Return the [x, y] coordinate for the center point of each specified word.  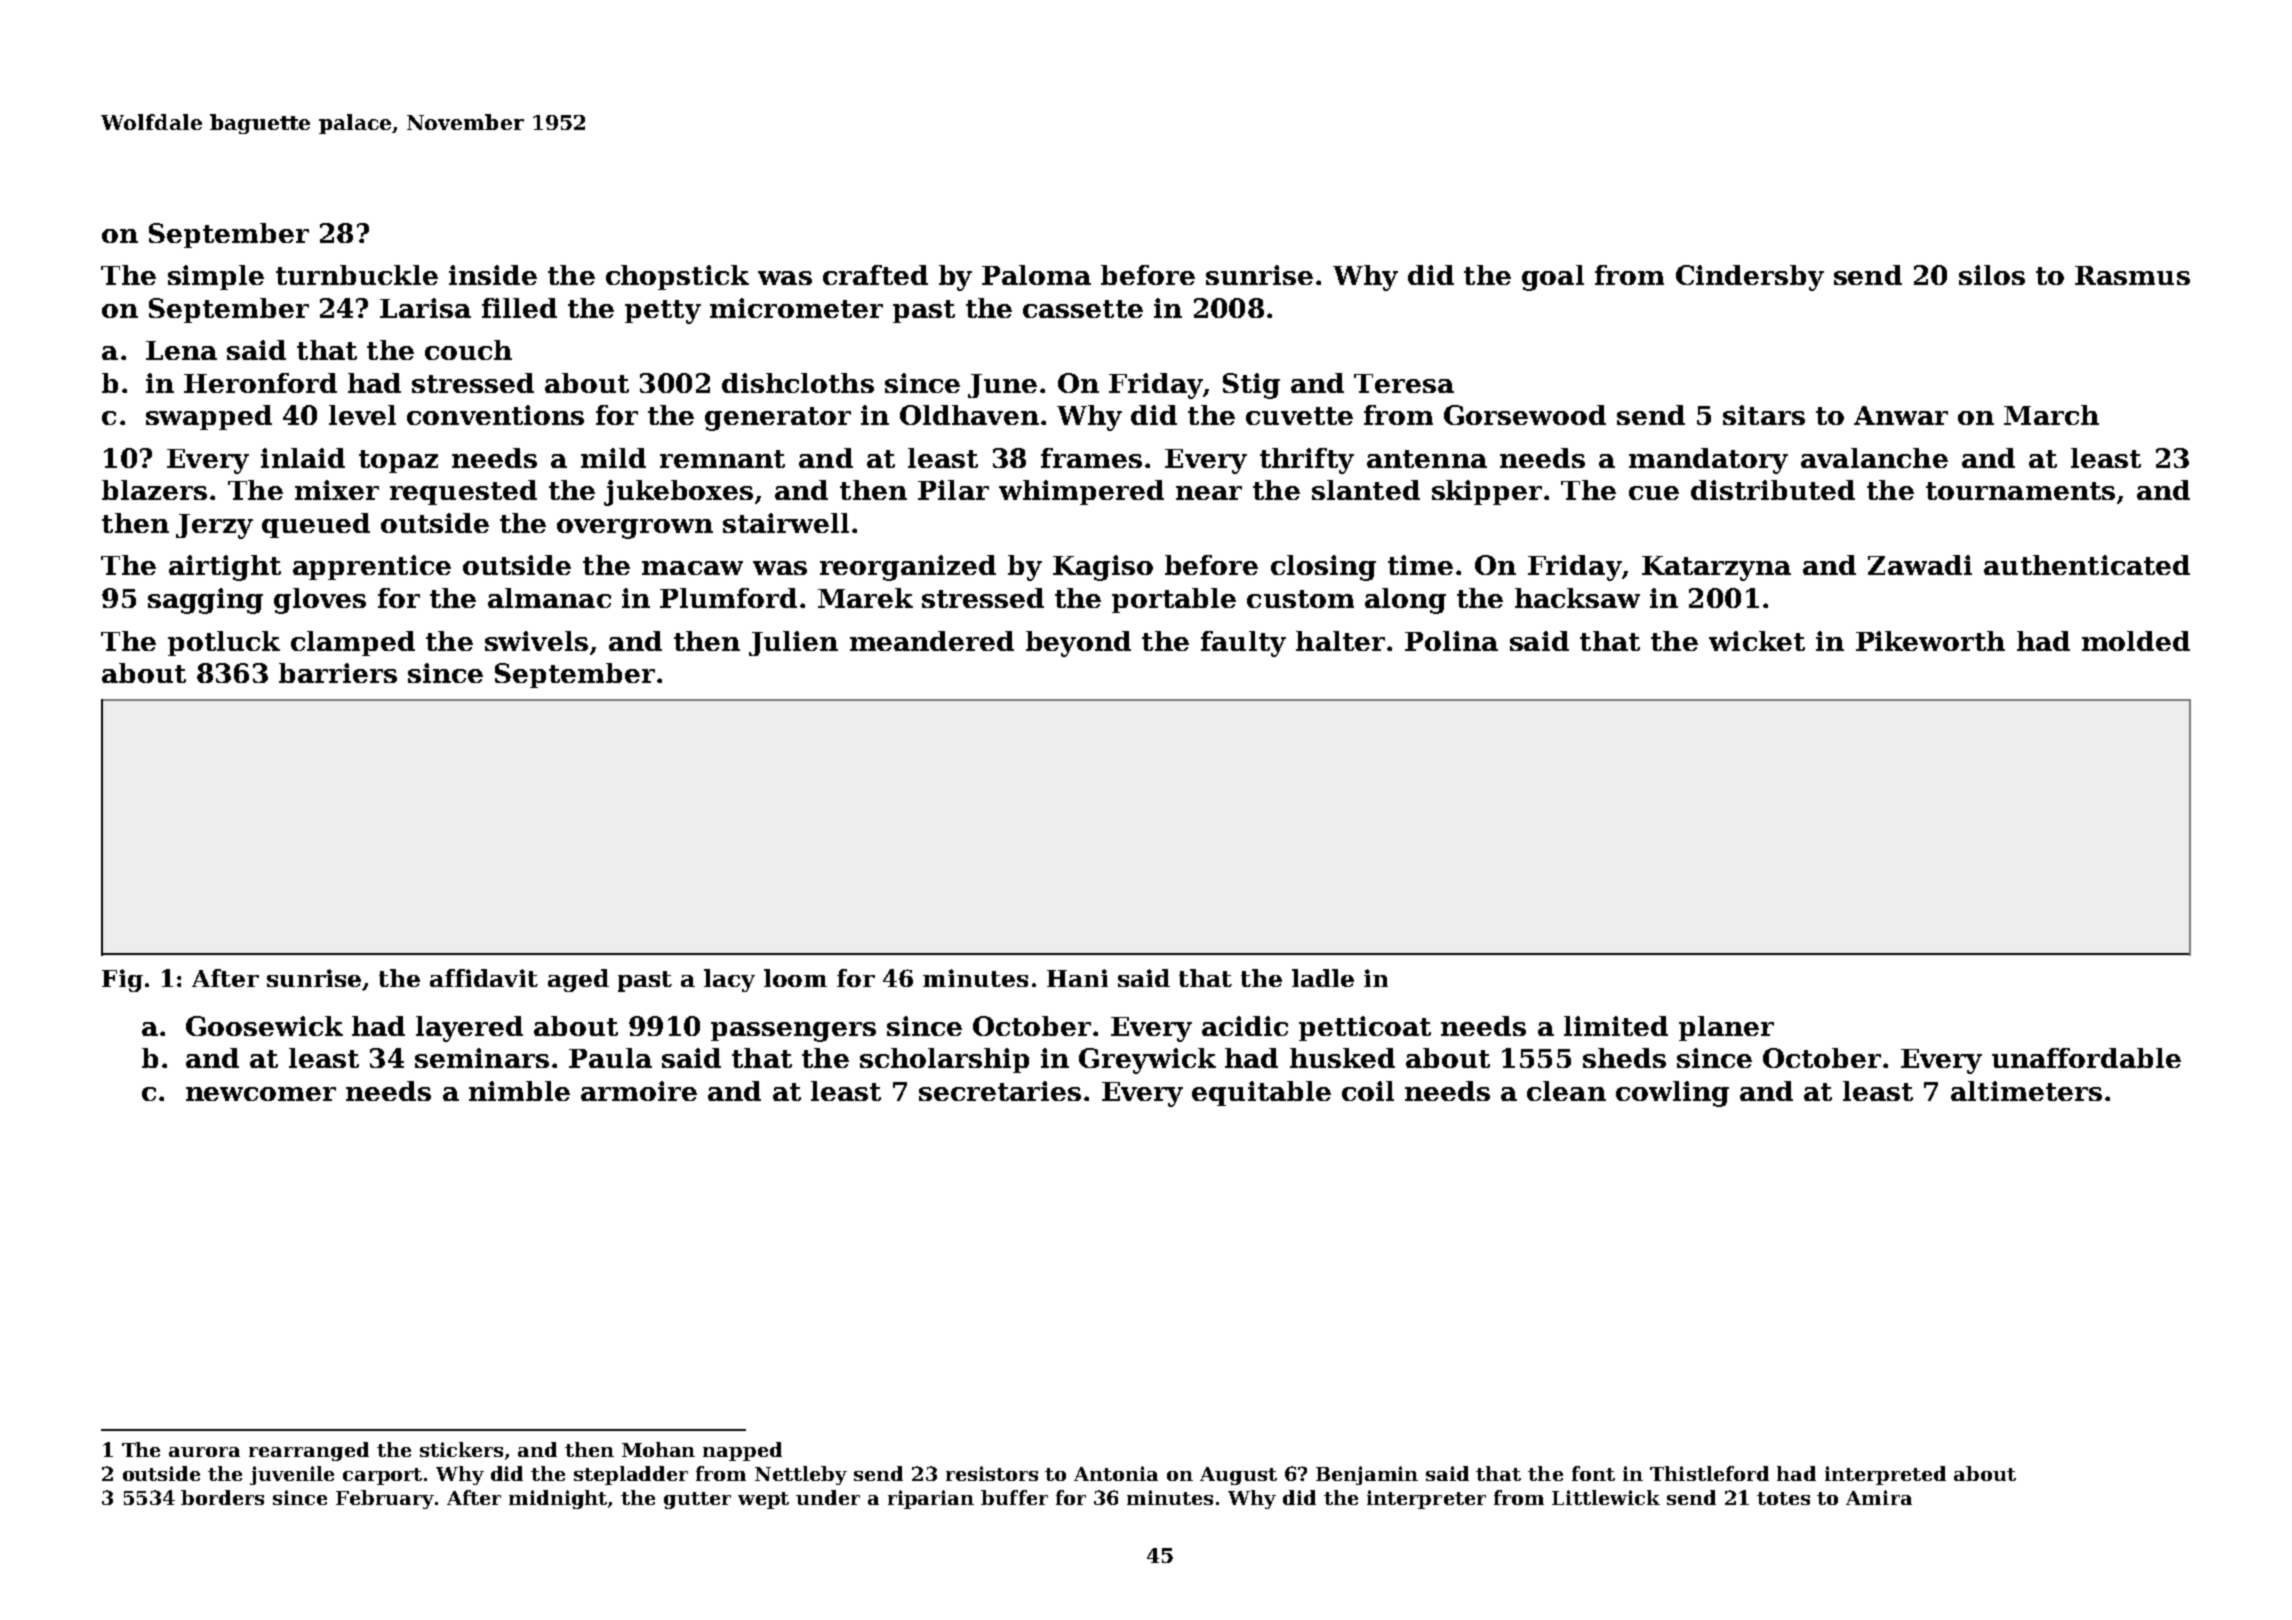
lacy [729, 980]
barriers [338, 673]
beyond [1078, 644]
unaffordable [2086, 1058]
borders [222, 1497]
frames [1091, 458]
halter [1340, 641]
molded [2136, 641]
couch [468, 350]
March [2051, 415]
